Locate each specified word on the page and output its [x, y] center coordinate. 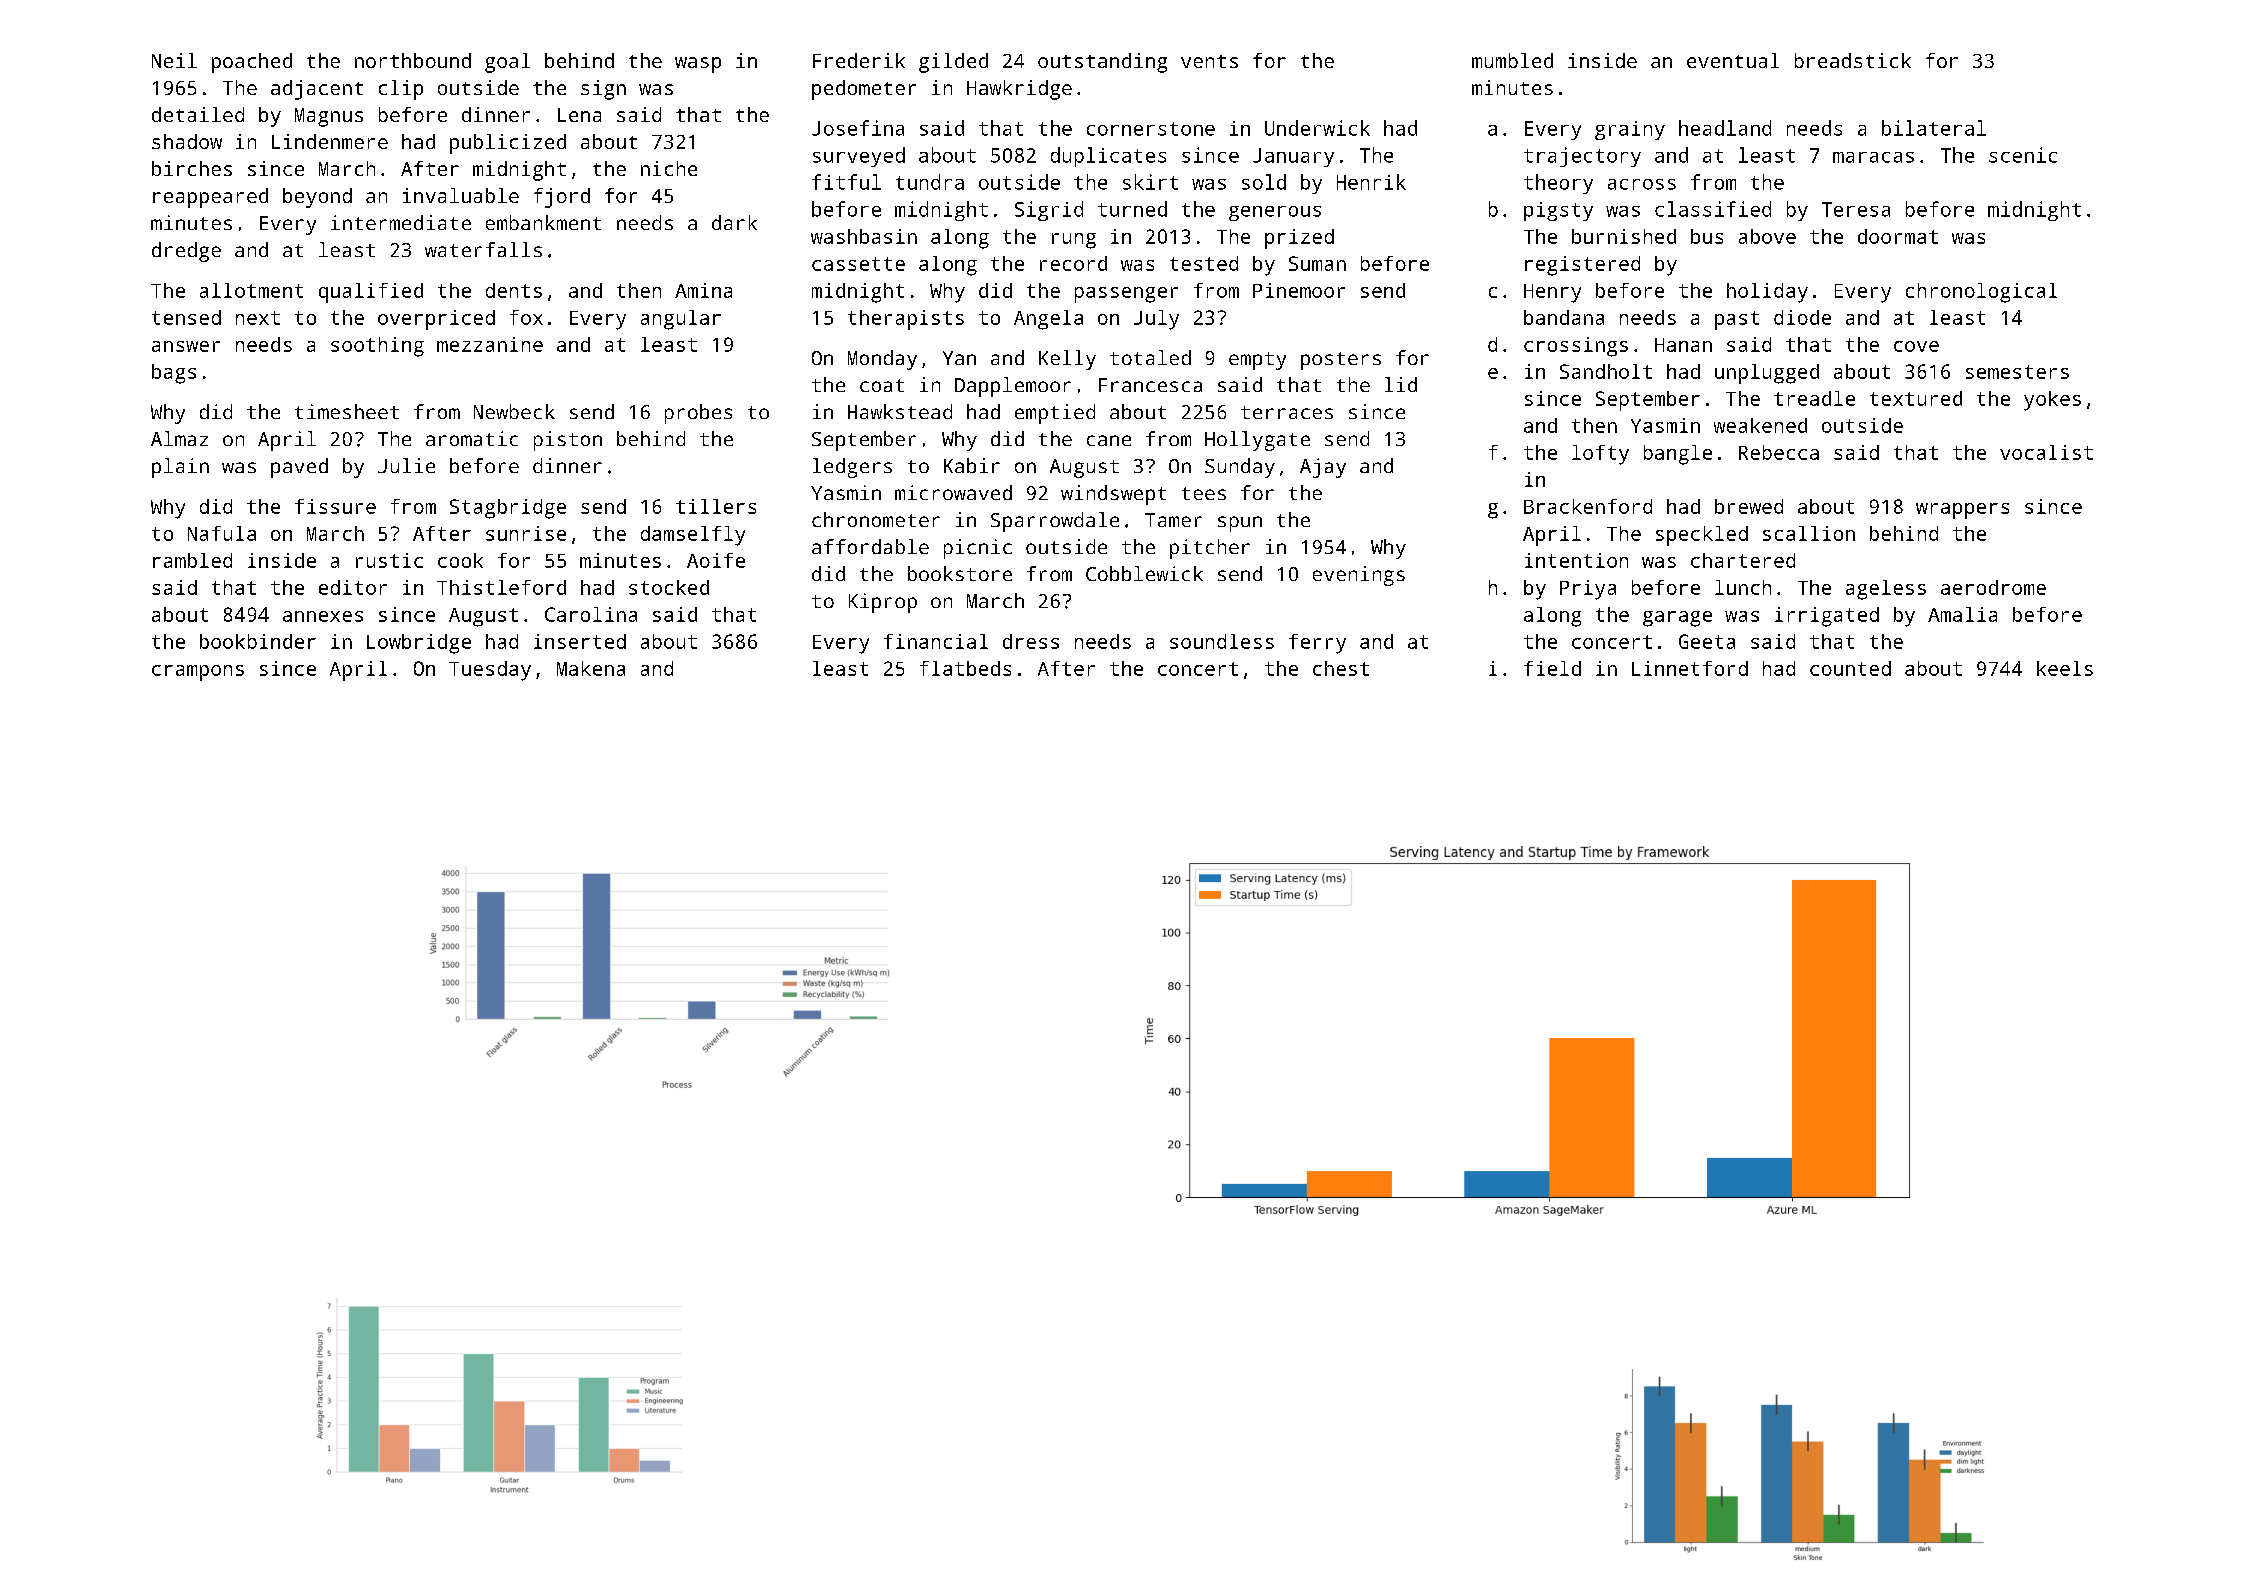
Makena [591, 668]
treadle [1814, 398]
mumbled [1512, 60]
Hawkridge [1019, 90]
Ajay [1323, 468]
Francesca [1150, 385]
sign [603, 90]
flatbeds [965, 668]
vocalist [2046, 452]
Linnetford [1690, 668]
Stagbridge [508, 509]
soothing [377, 347]
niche [669, 168]
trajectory [1582, 157]
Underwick [1317, 128]
